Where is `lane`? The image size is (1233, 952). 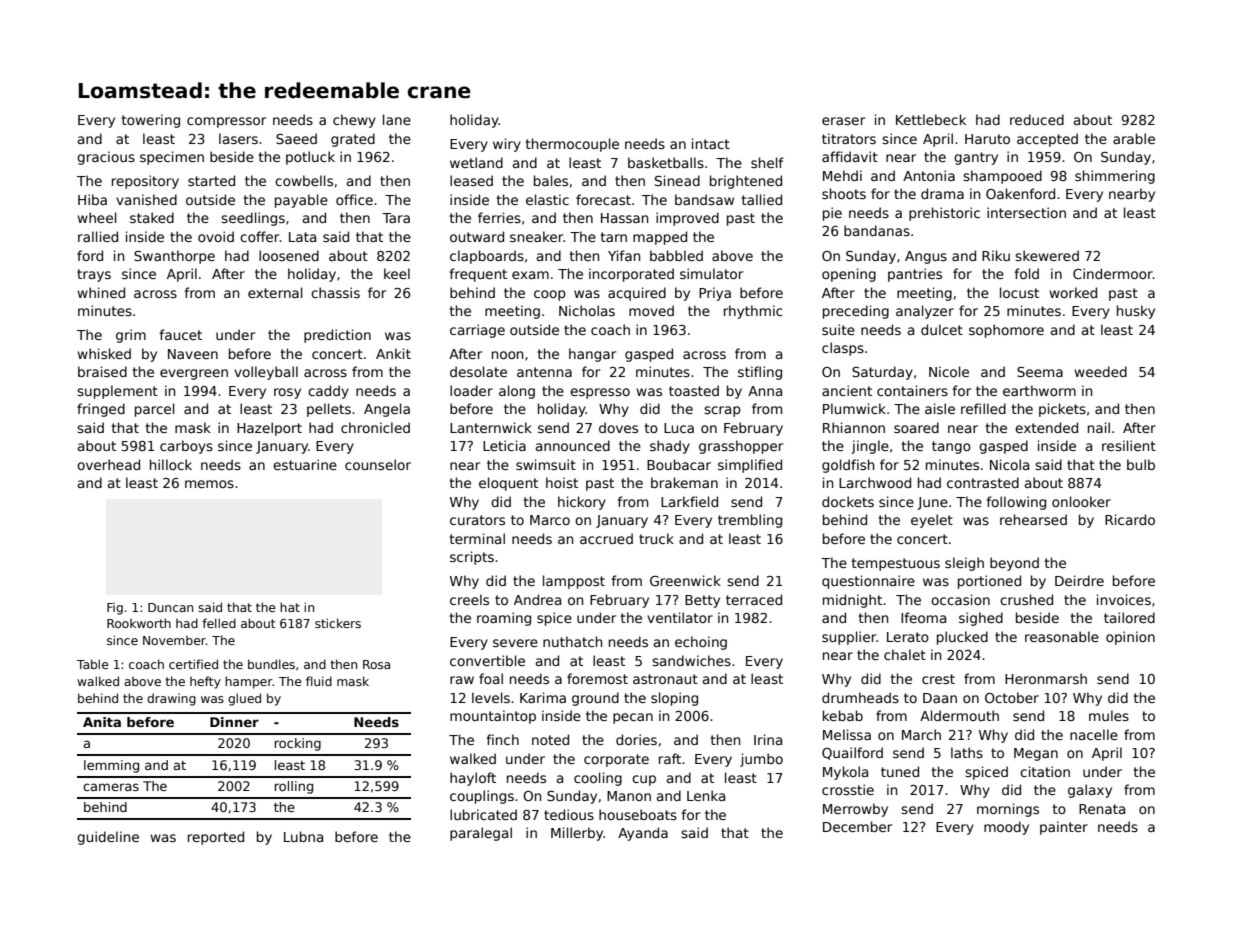 lane is located at coordinates (397, 119).
